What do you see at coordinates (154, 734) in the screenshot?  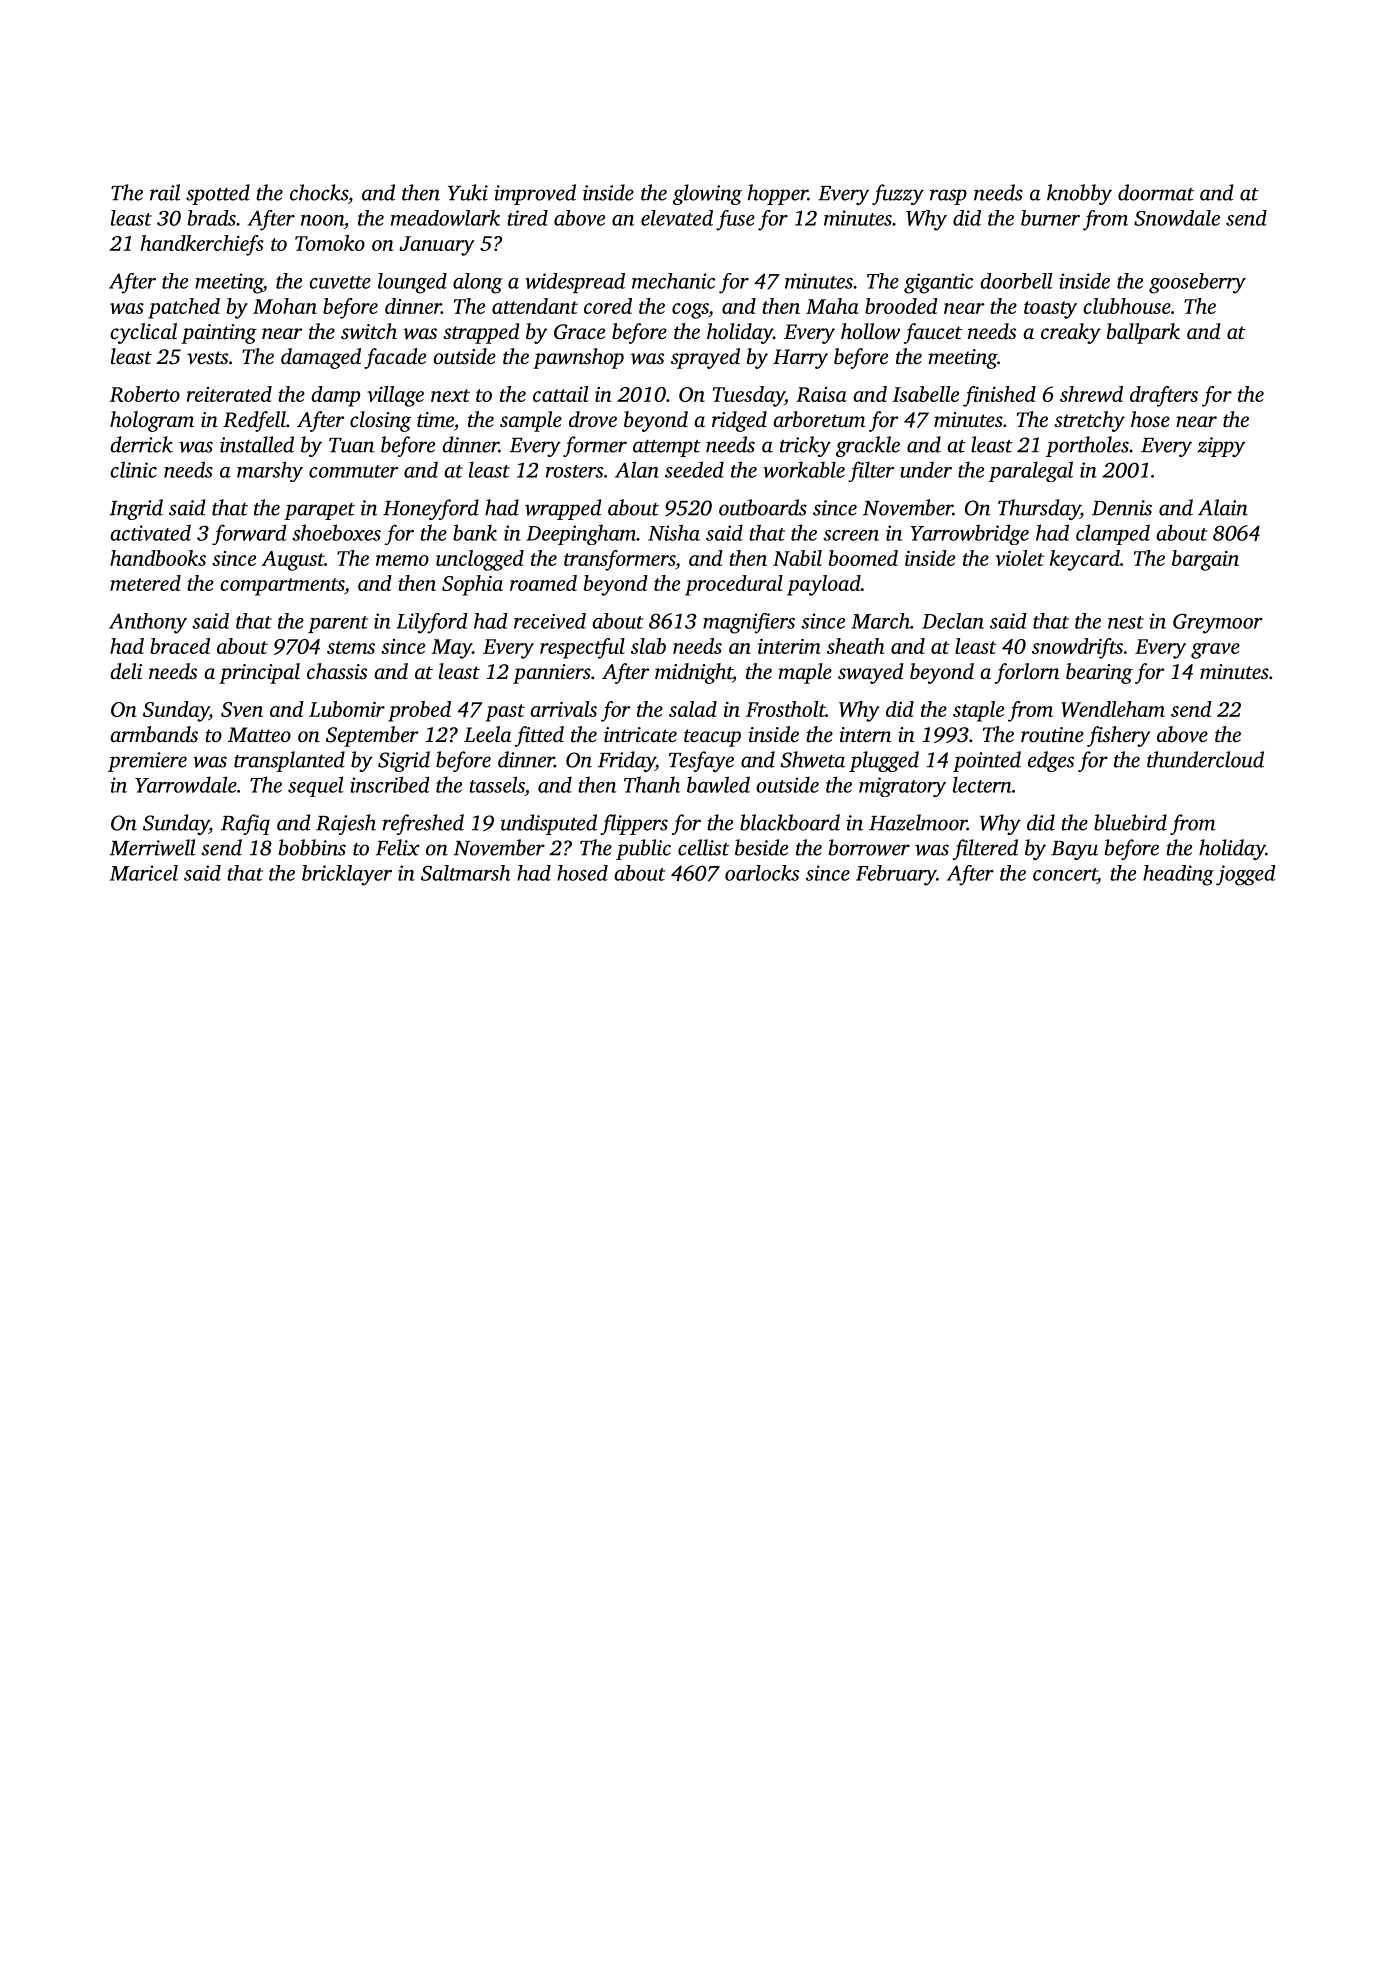 I see `armbands` at bounding box center [154, 734].
